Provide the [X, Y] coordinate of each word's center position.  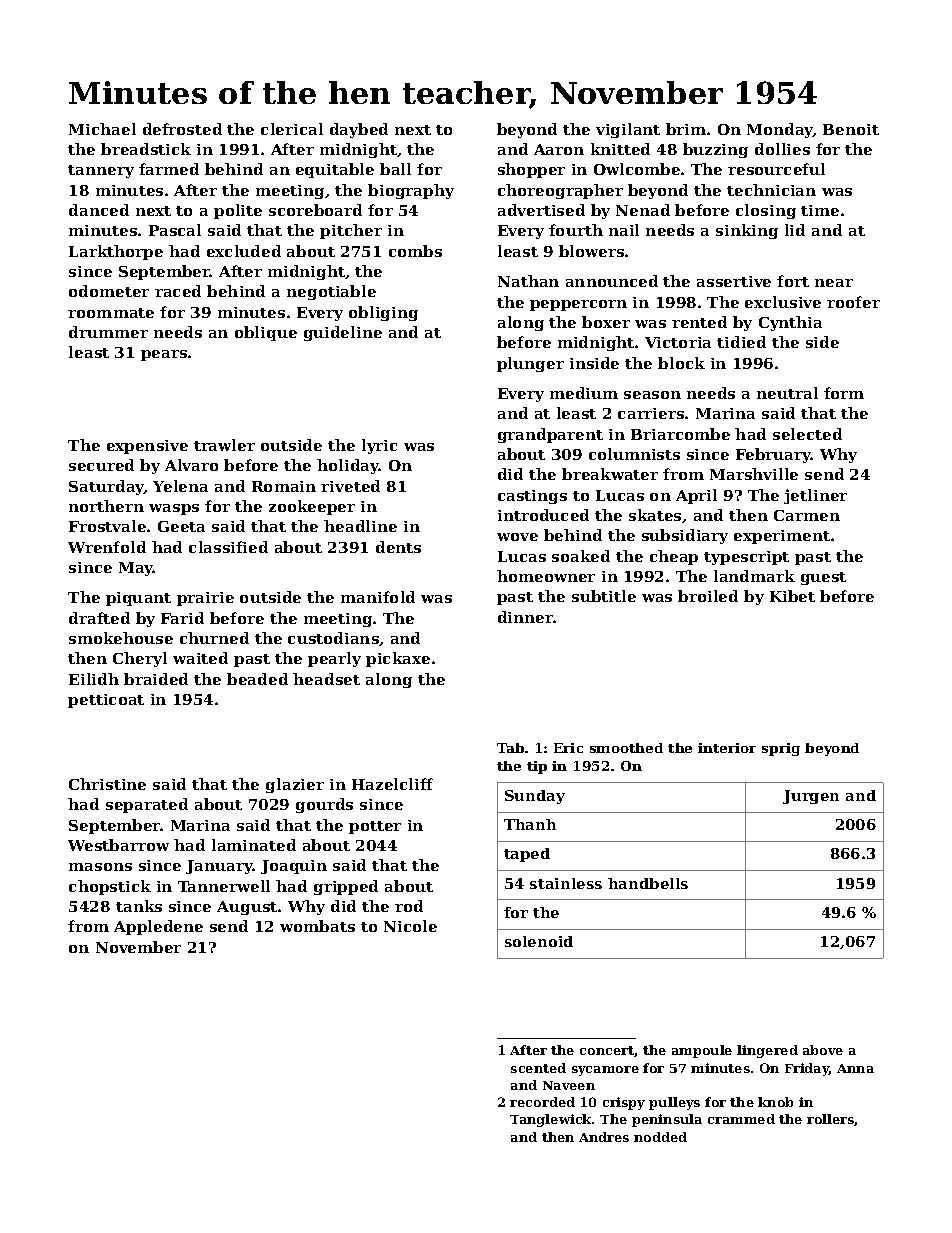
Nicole [410, 926]
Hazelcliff [392, 784]
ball [395, 169]
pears [164, 355]
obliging [383, 313]
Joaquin [294, 867]
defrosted [182, 129]
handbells [648, 883]
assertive [734, 281]
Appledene [158, 927]
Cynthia [790, 323]
